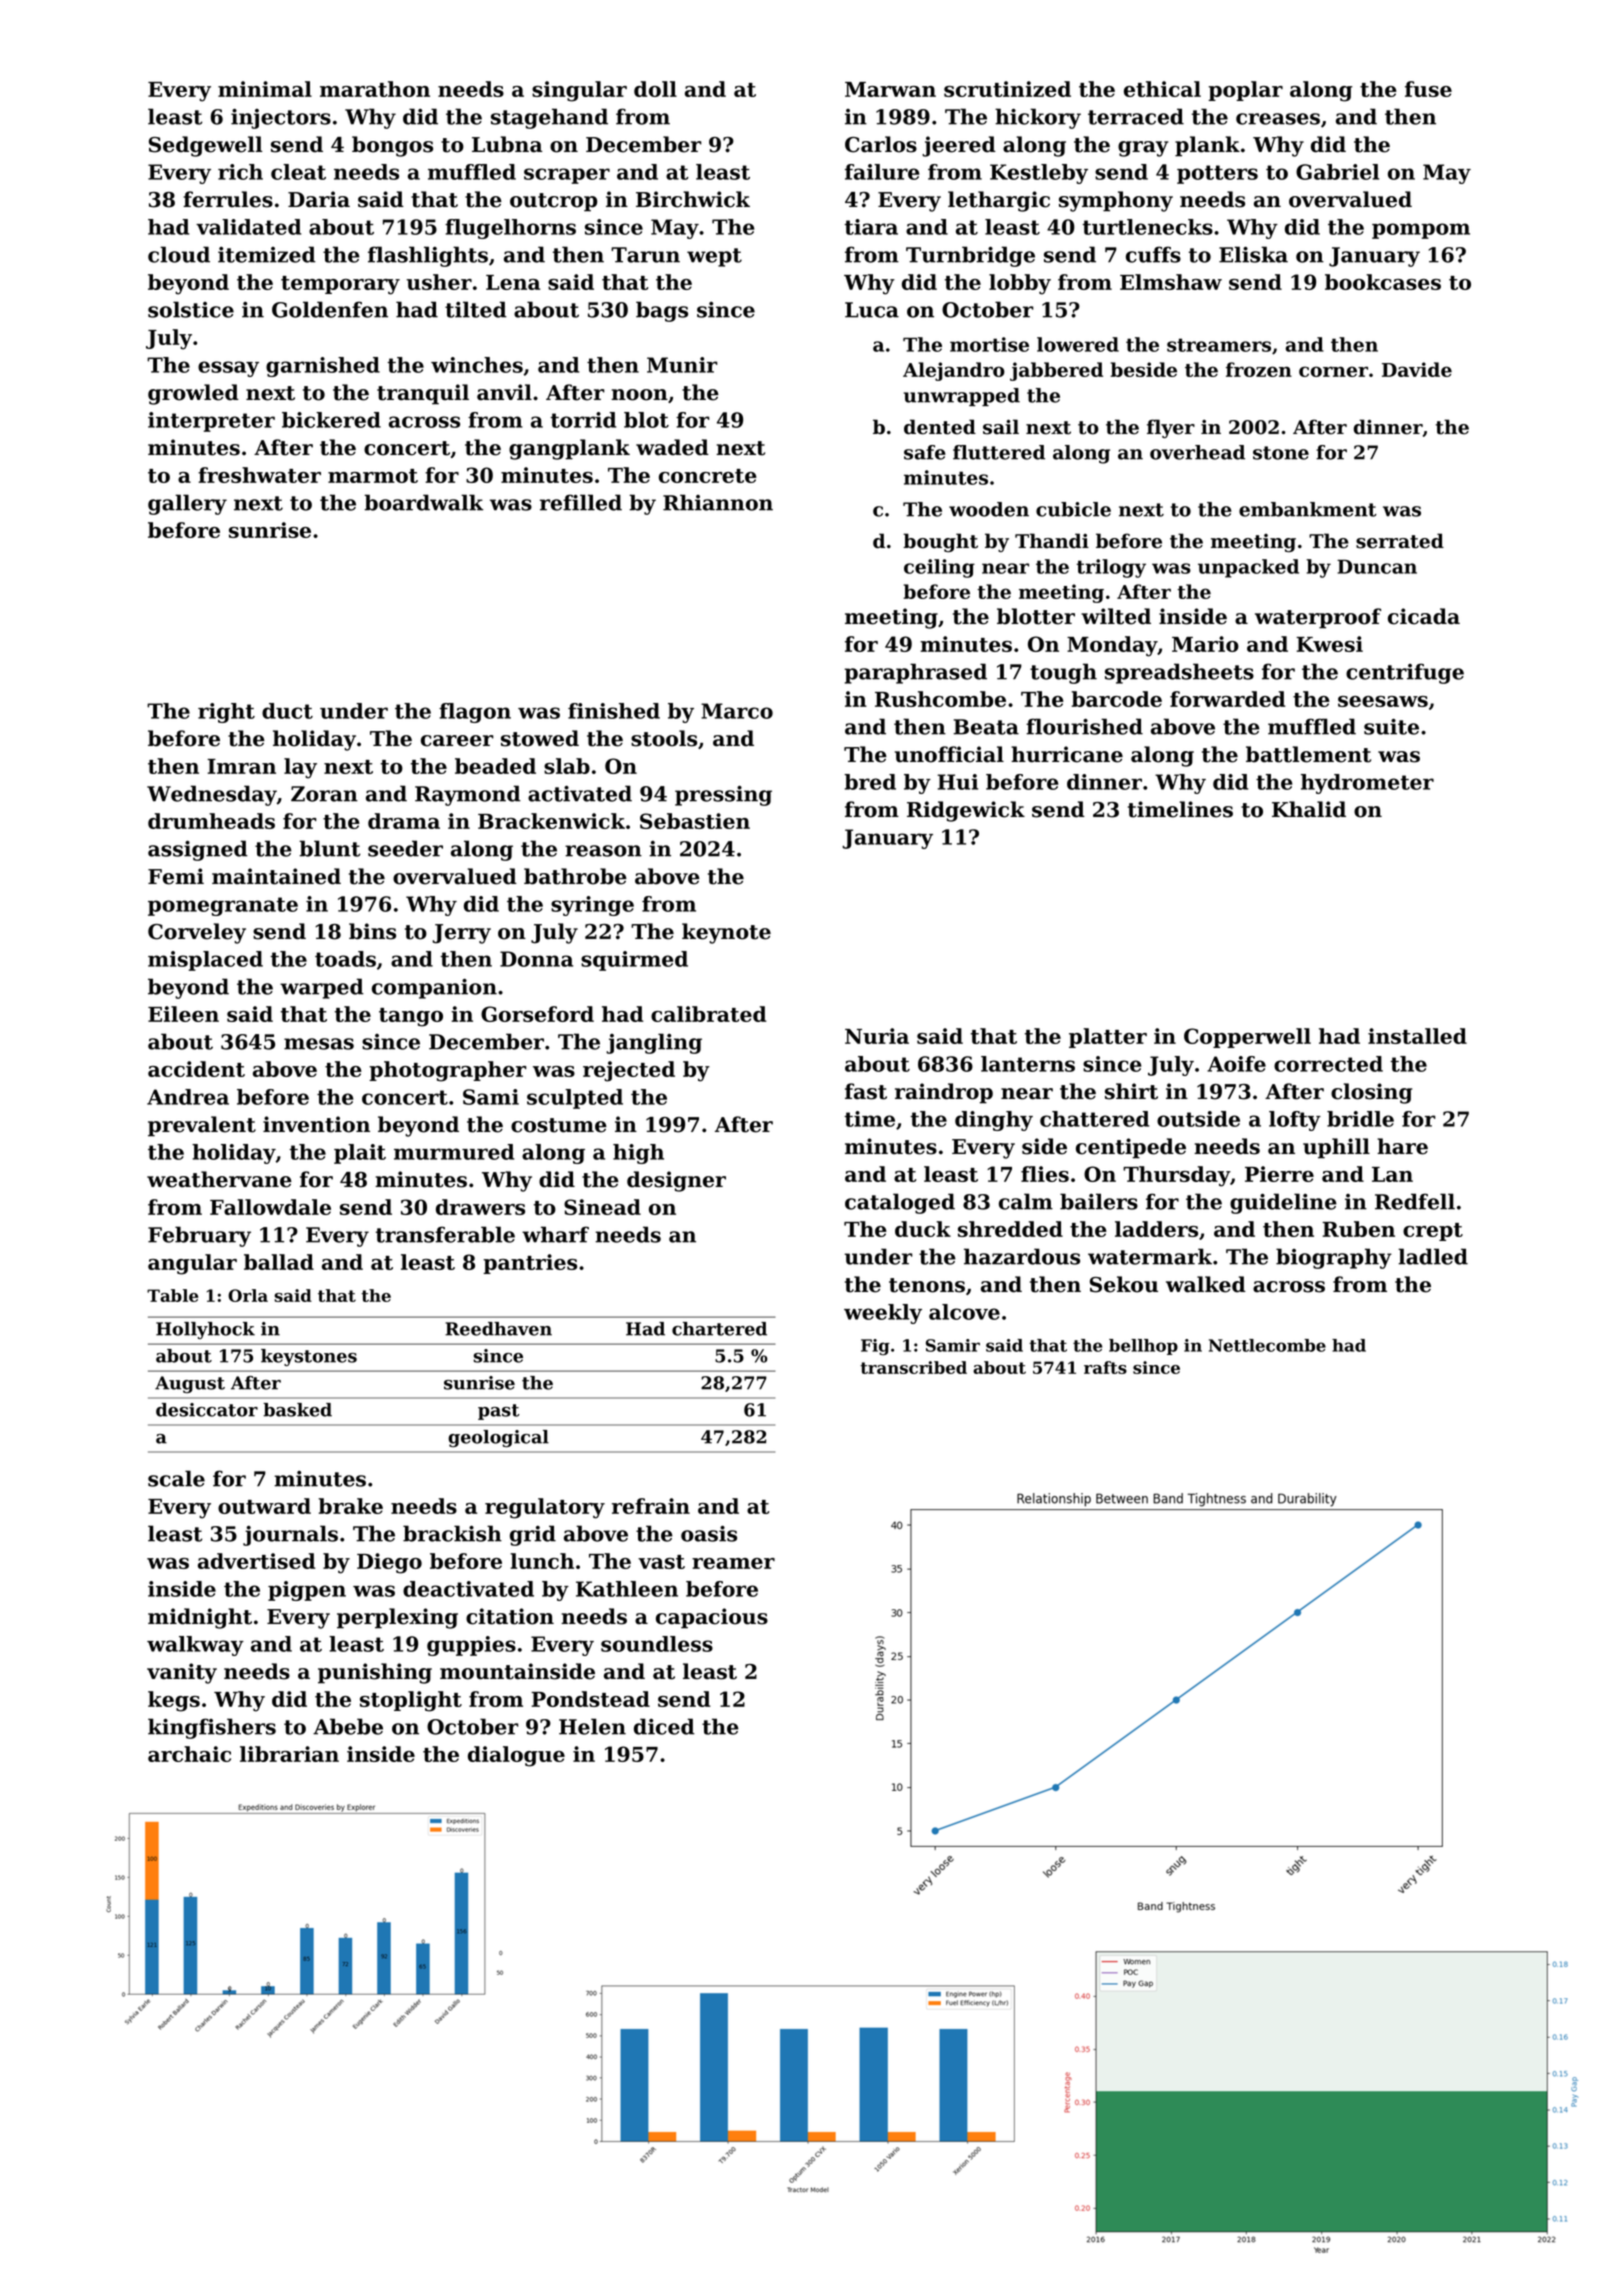 The width and height of the screenshot is (1620, 2292). Describe the element at coordinates (695, 821) in the screenshot. I see `Sebastien` at that location.
